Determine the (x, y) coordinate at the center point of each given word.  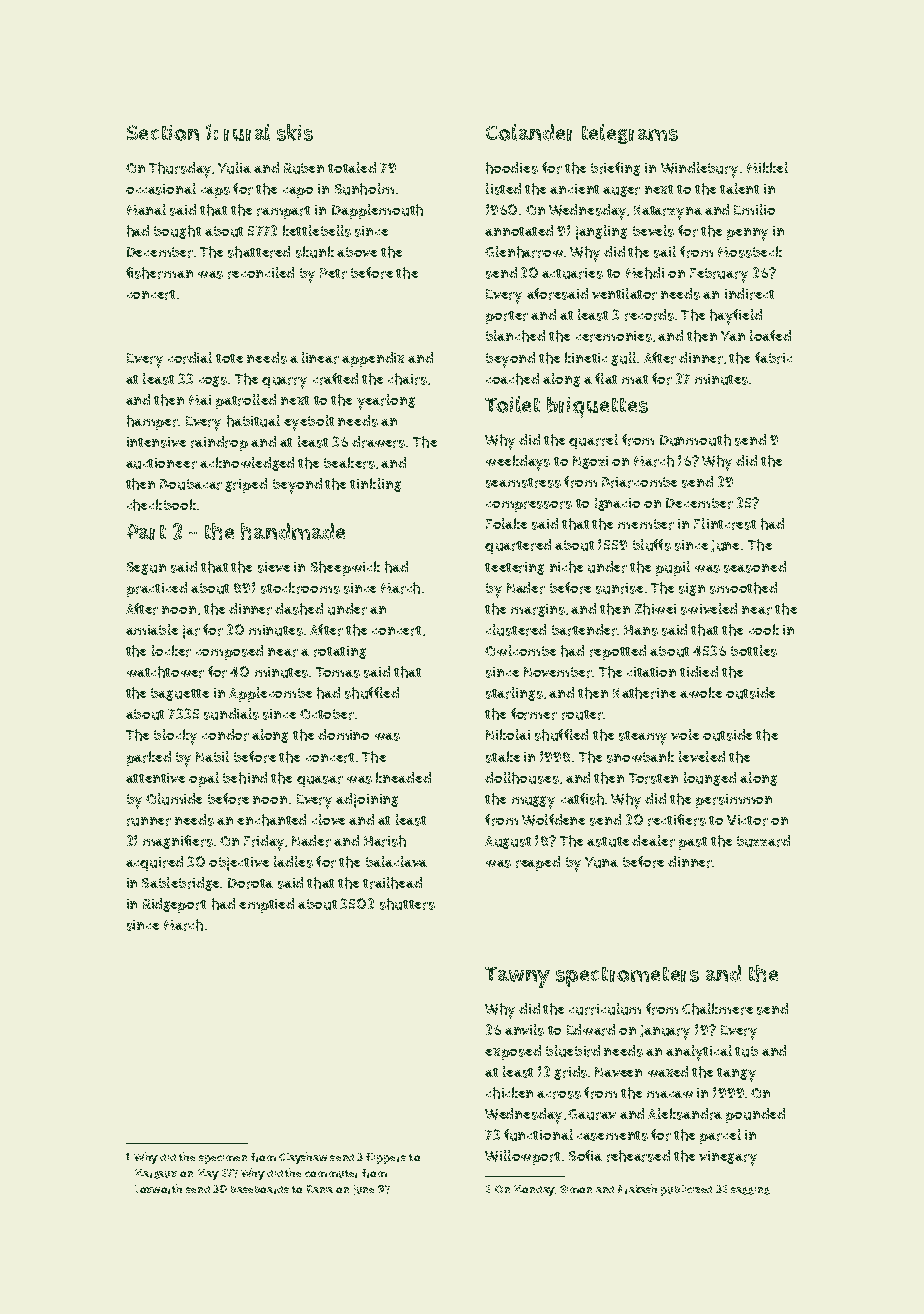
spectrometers (627, 977)
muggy (533, 802)
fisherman (159, 273)
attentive (155, 778)
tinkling (375, 485)
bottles (754, 651)
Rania (320, 1189)
